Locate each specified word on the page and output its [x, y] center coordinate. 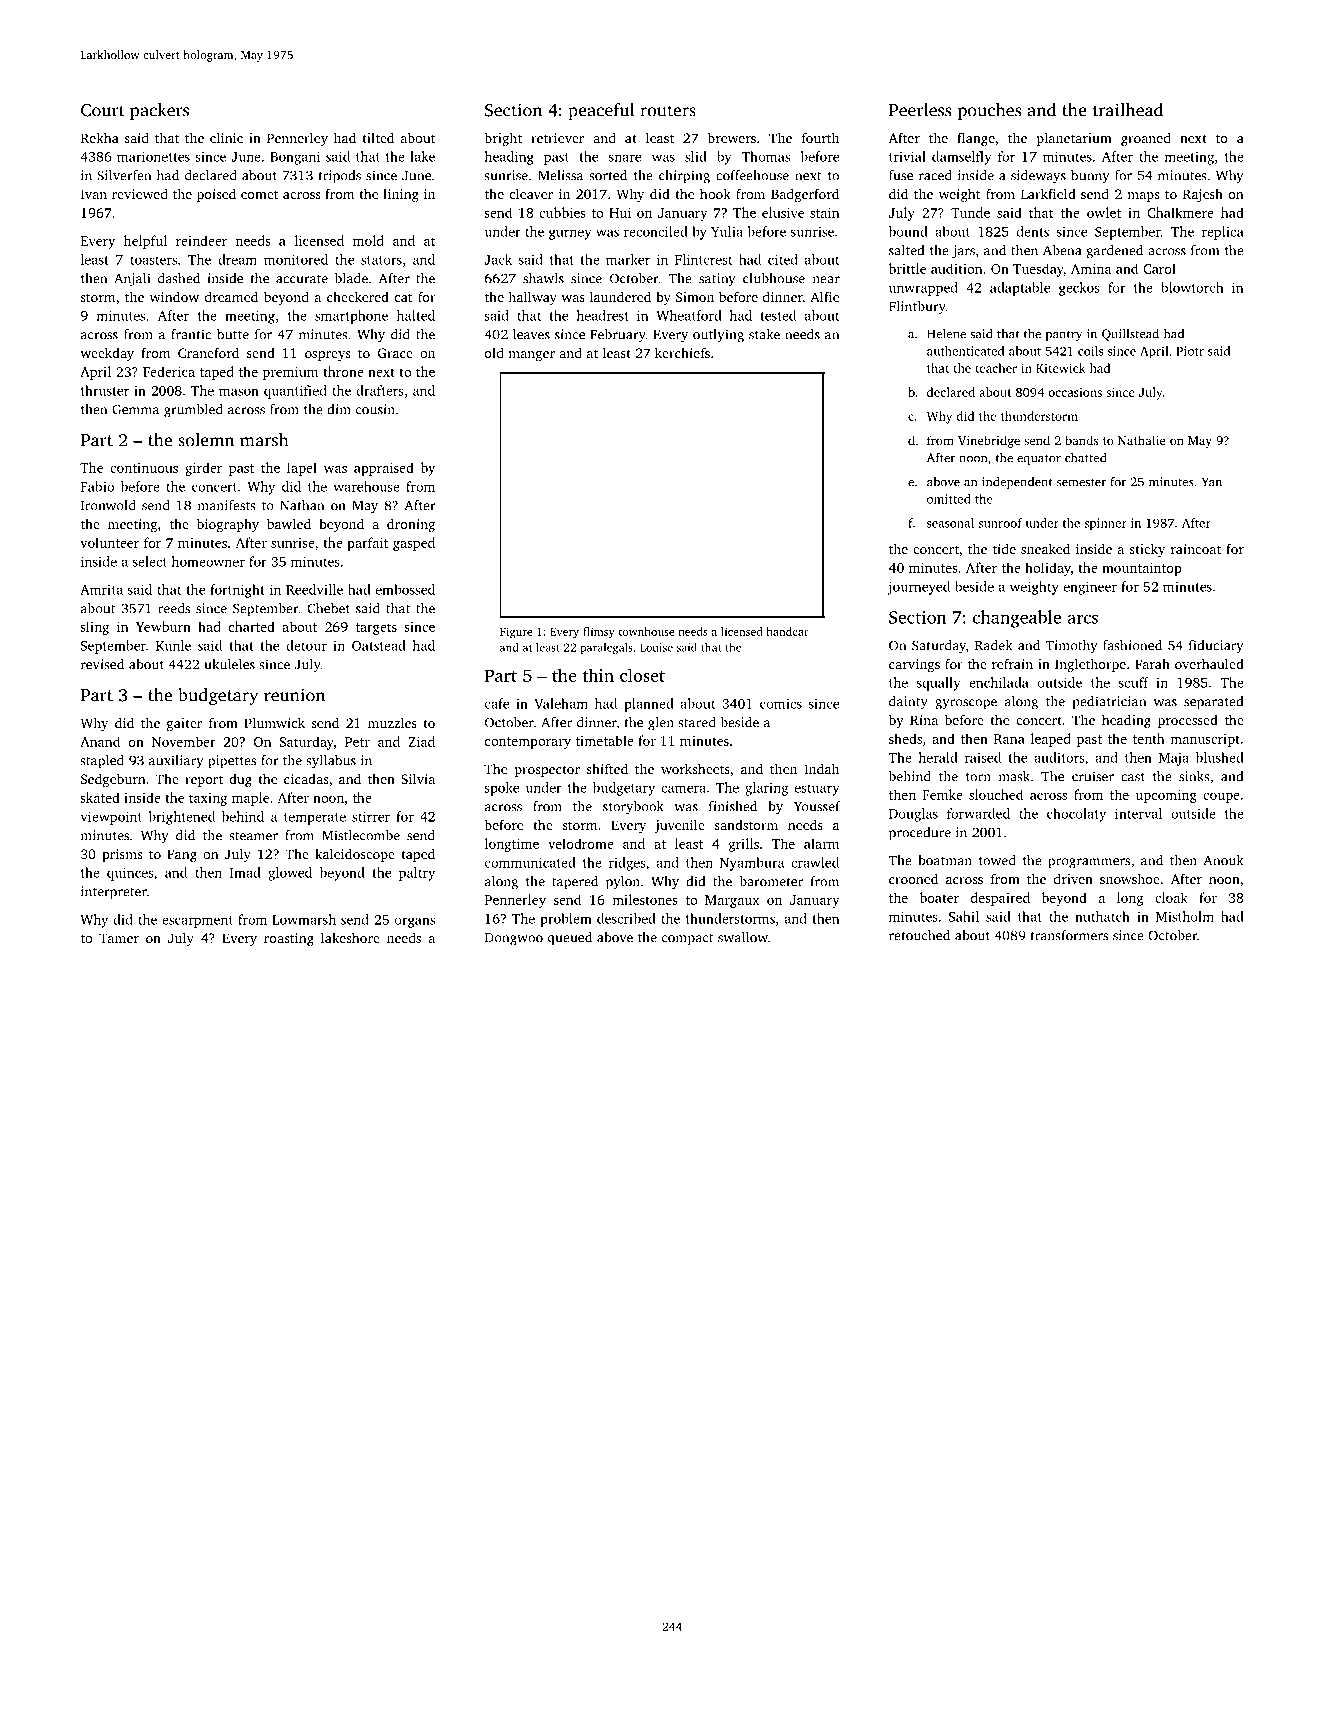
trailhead [1128, 110]
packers [159, 111]
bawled [289, 523]
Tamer [119, 938]
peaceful [601, 111]
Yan [1211, 482]
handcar [787, 631]
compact [687, 940]
